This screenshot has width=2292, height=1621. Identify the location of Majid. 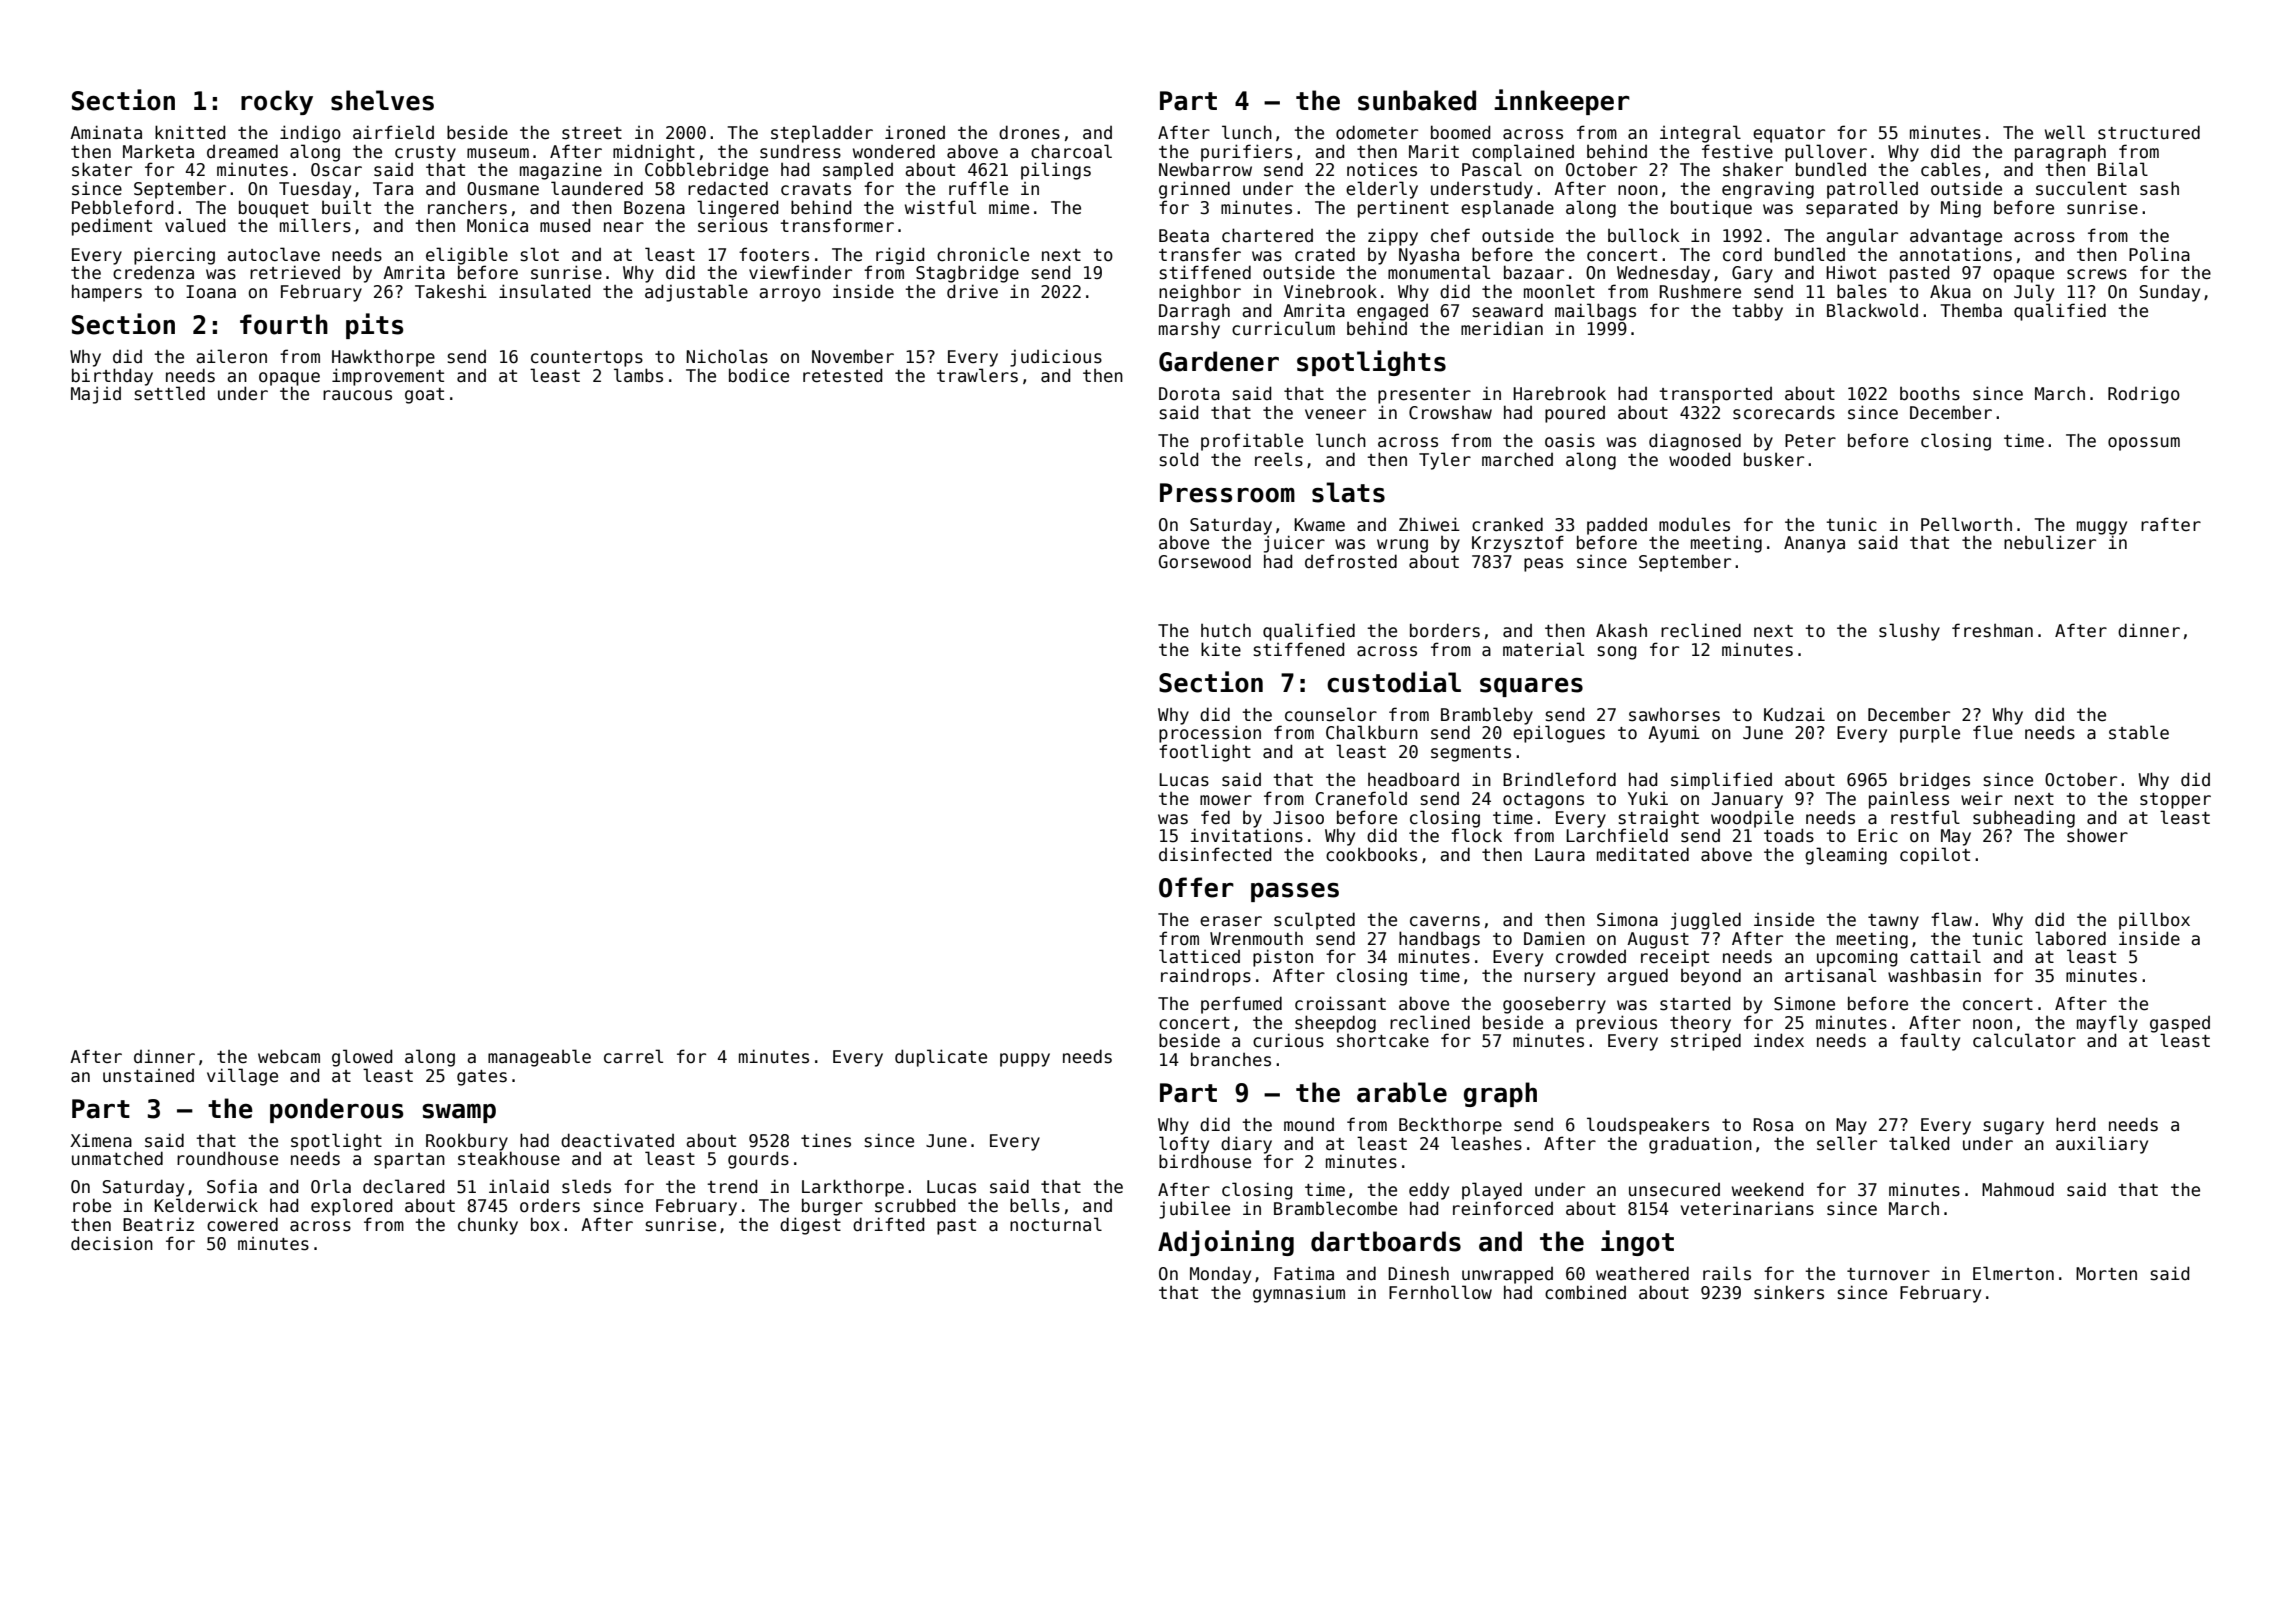
(96, 395).
